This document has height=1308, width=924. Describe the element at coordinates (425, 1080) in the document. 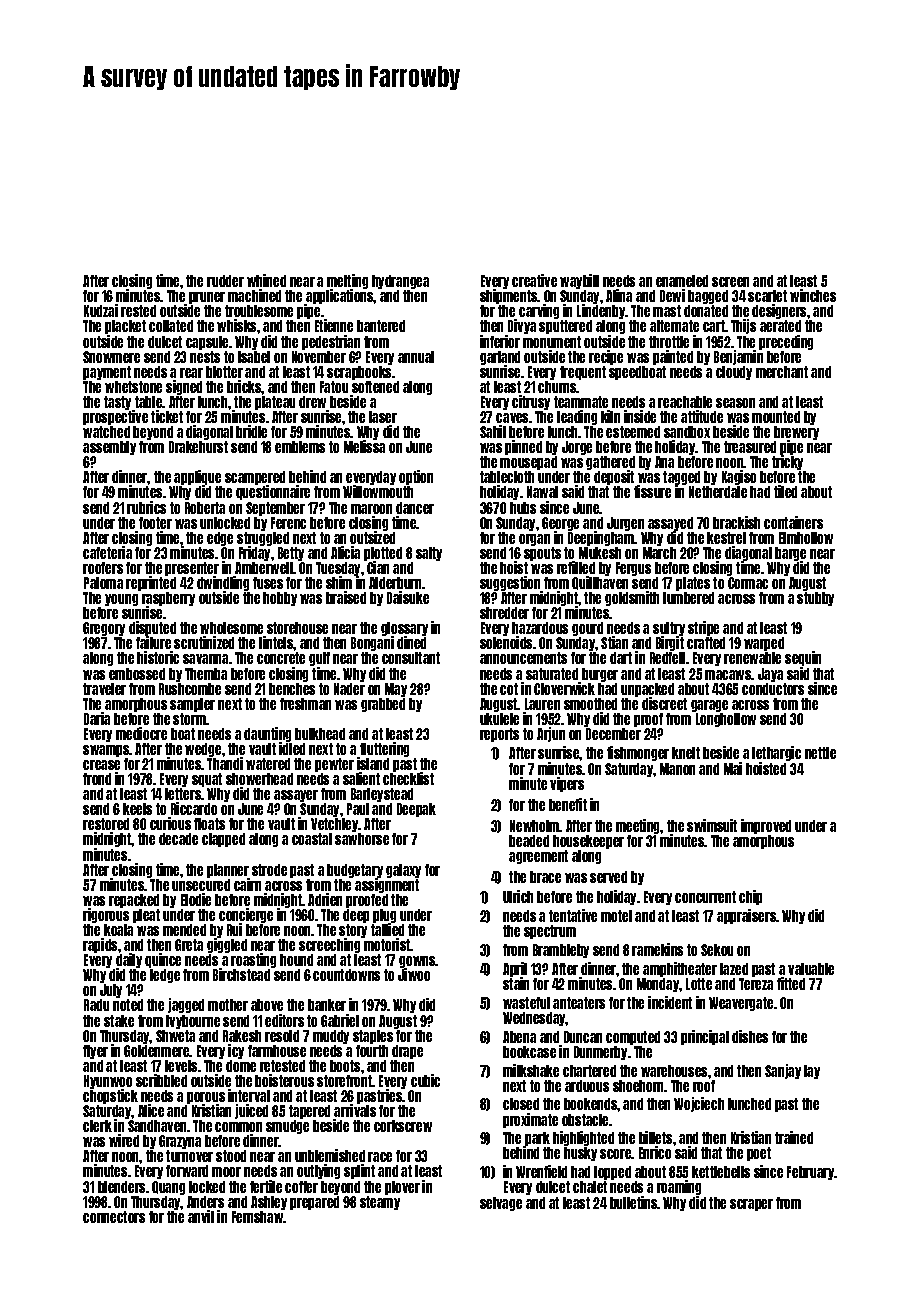

I see `cubic` at that location.
